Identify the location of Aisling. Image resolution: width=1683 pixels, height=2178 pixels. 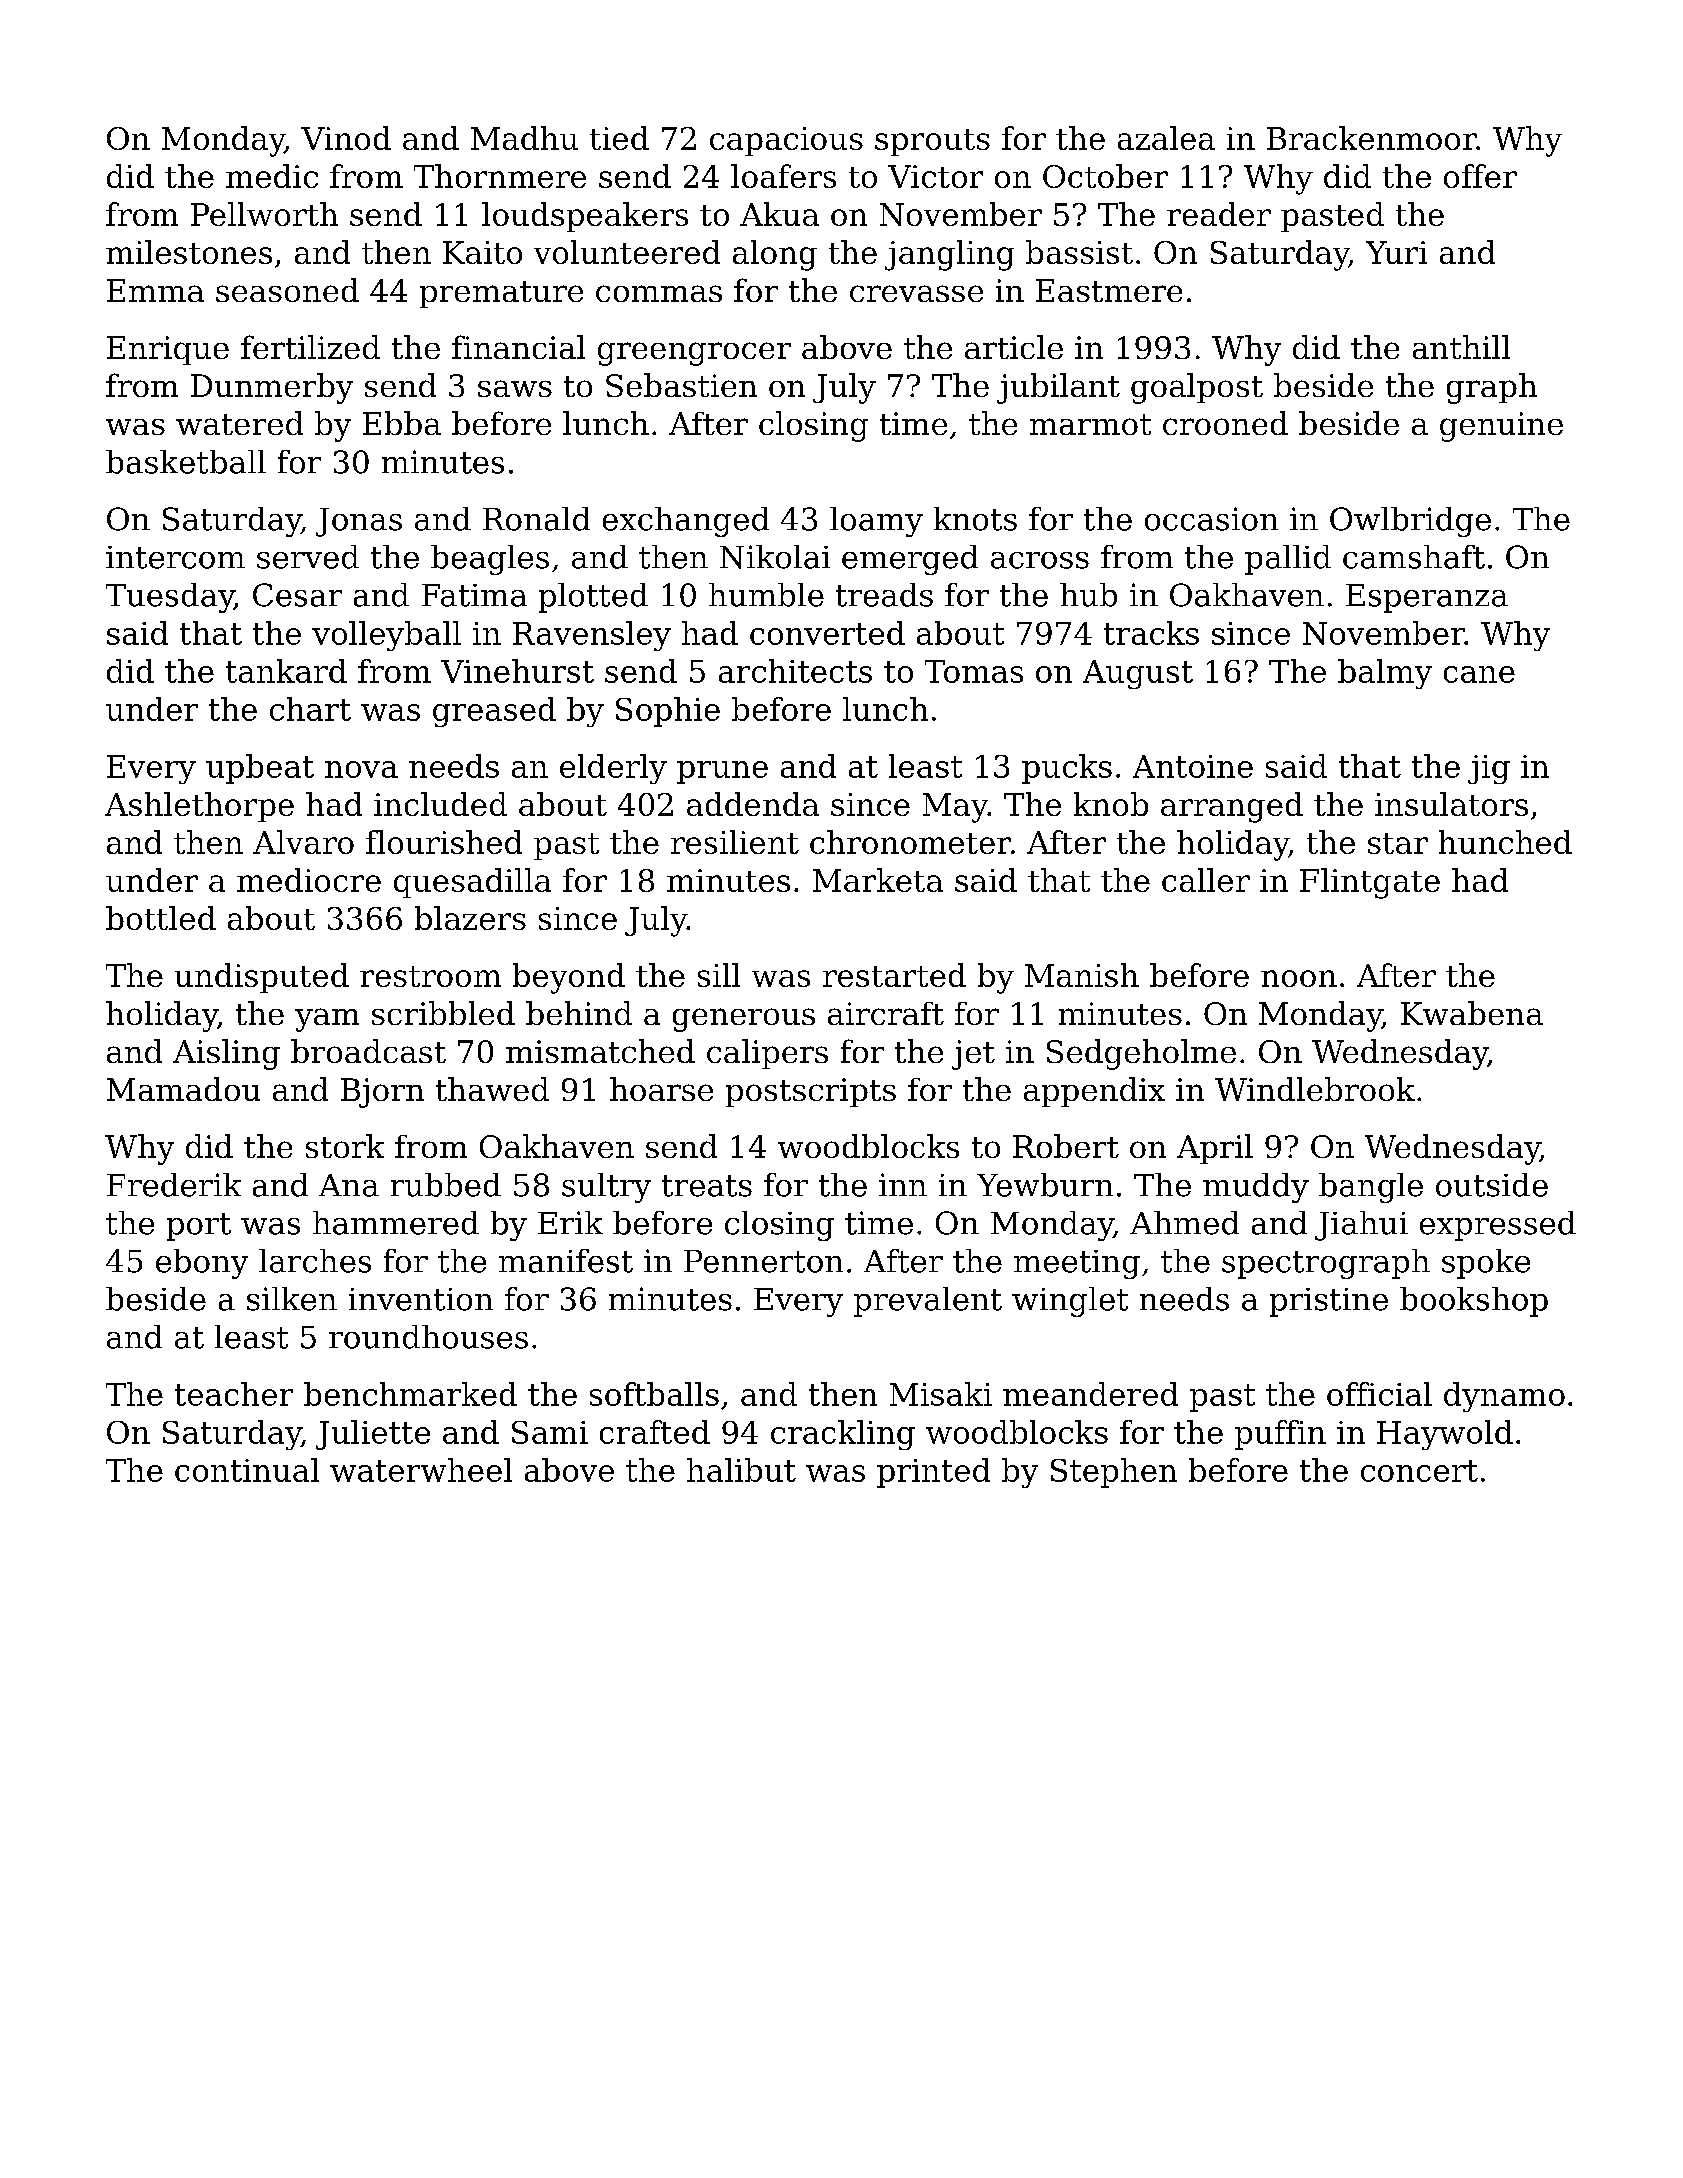
(226, 1054).
